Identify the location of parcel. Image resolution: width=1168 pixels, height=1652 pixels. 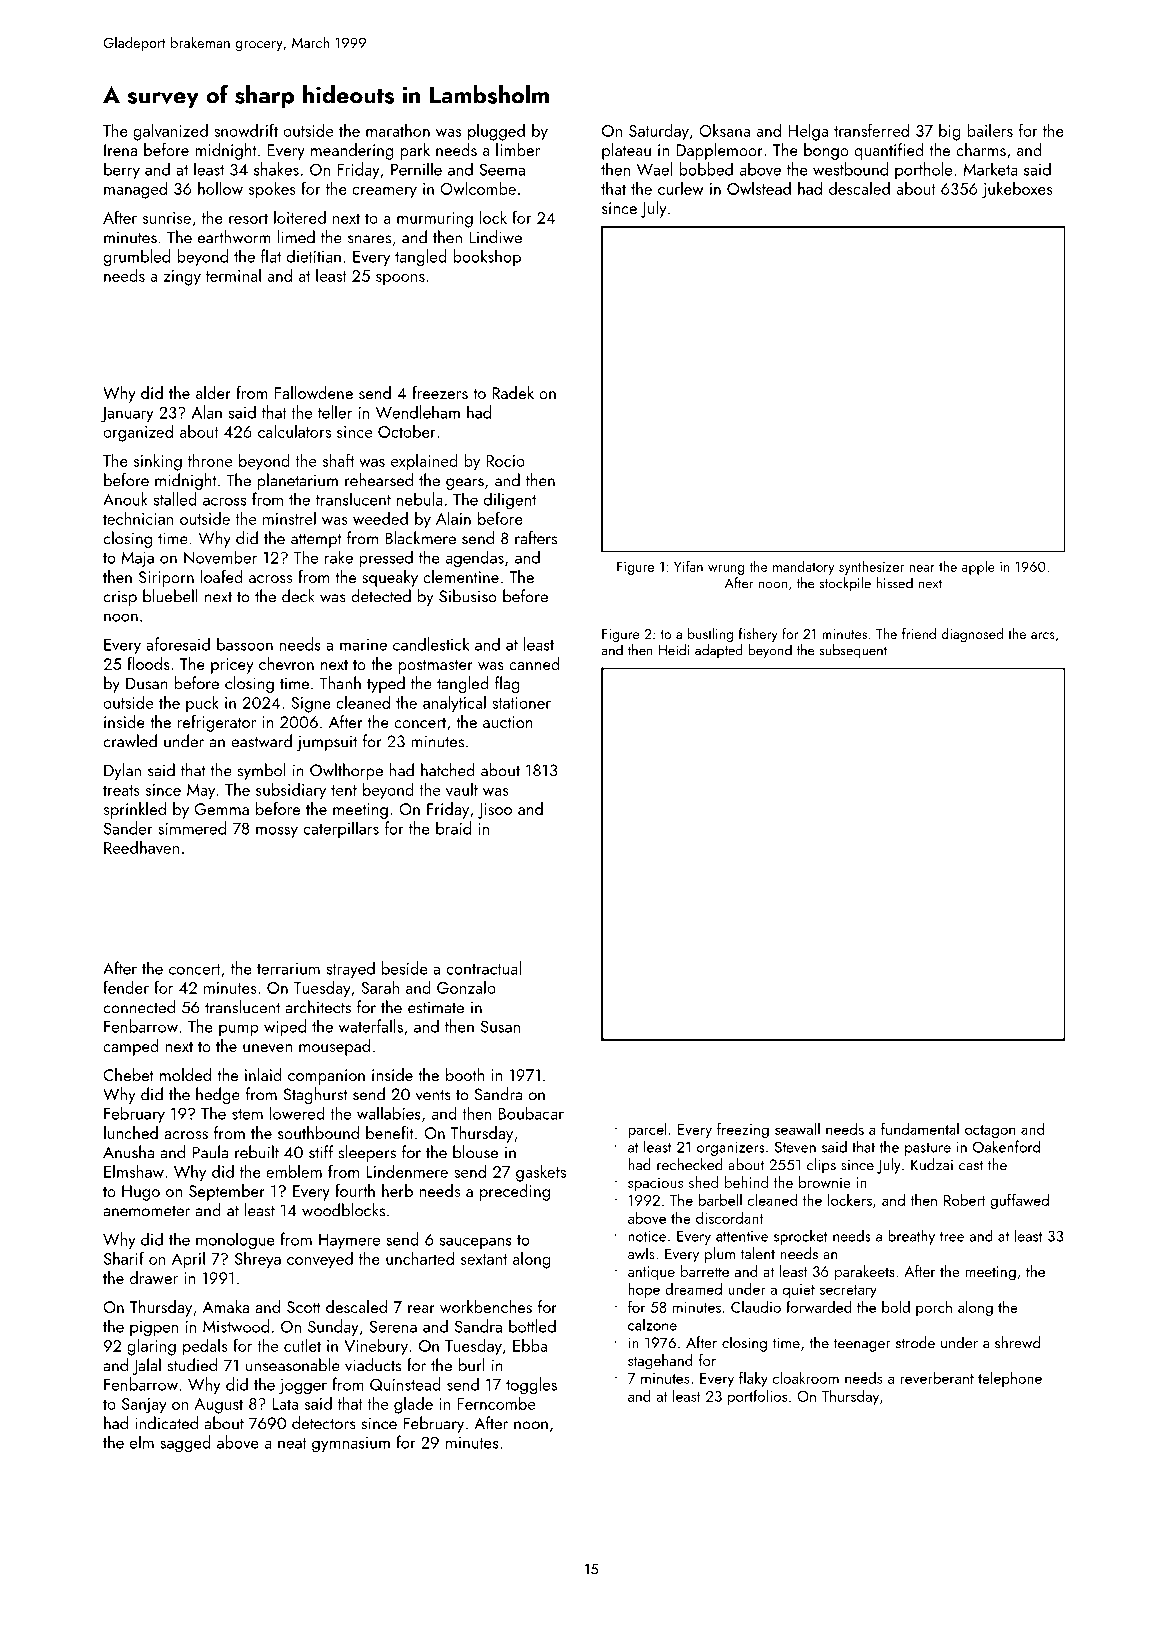
(647, 1130).
